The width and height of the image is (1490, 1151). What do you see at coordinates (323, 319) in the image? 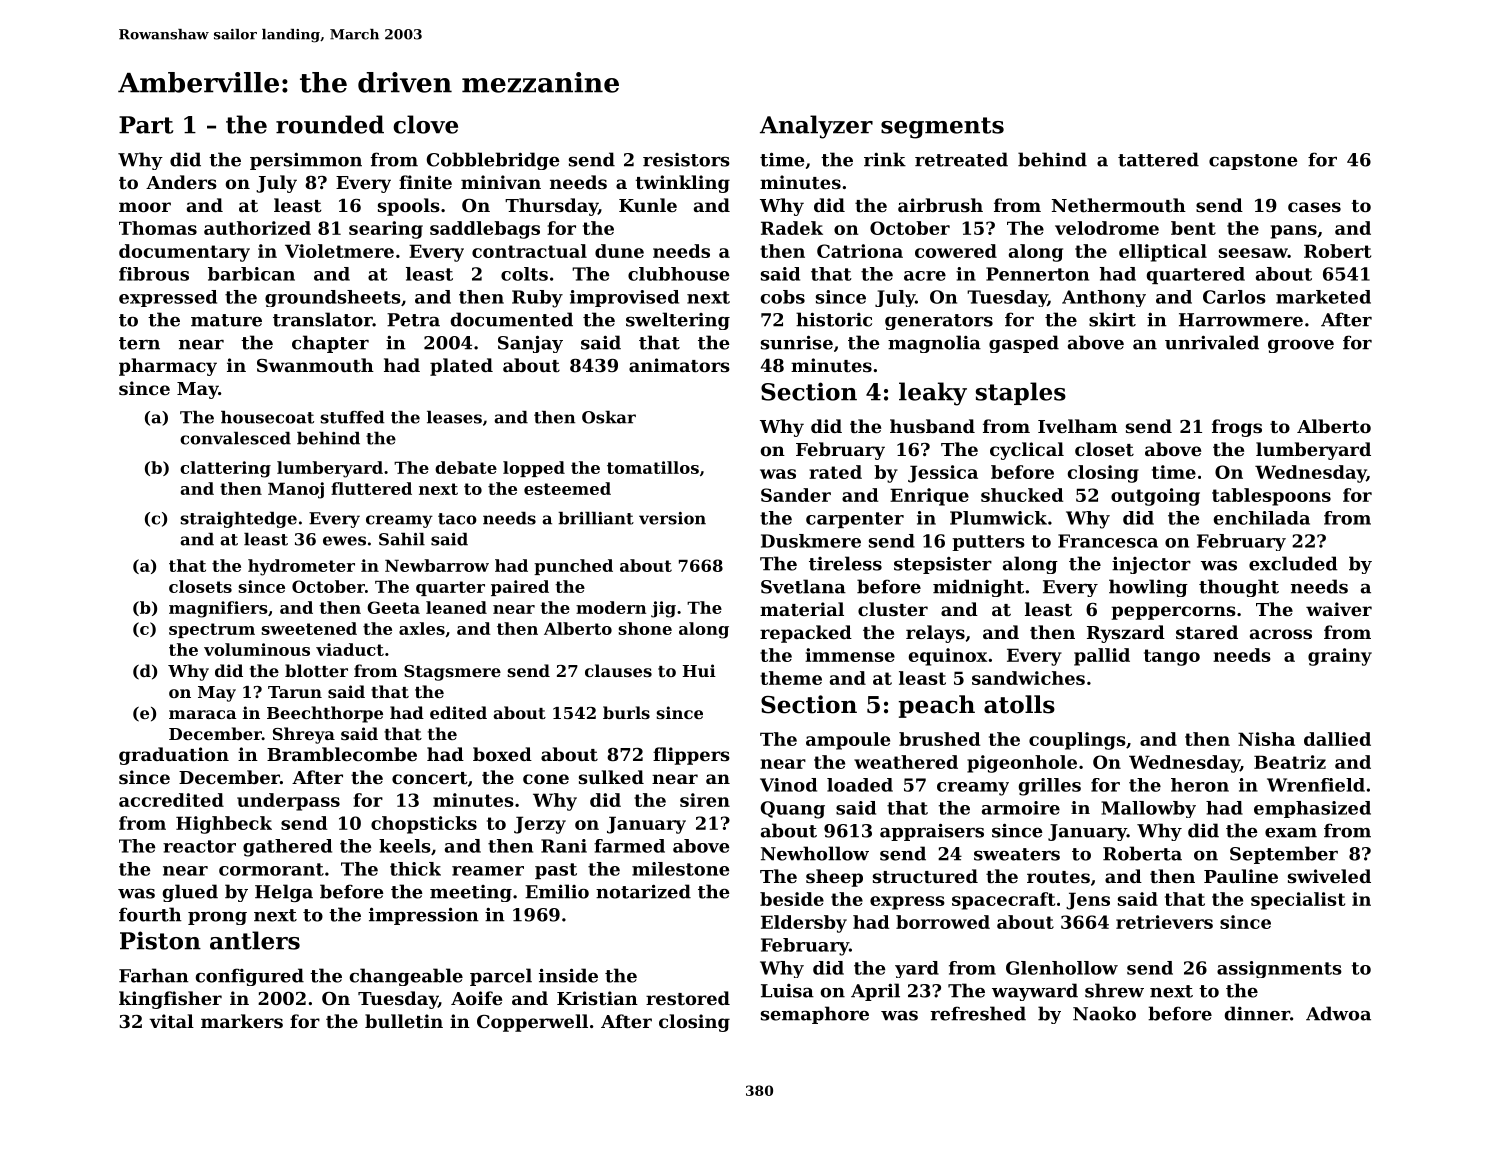
I see `translator` at bounding box center [323, 319].
